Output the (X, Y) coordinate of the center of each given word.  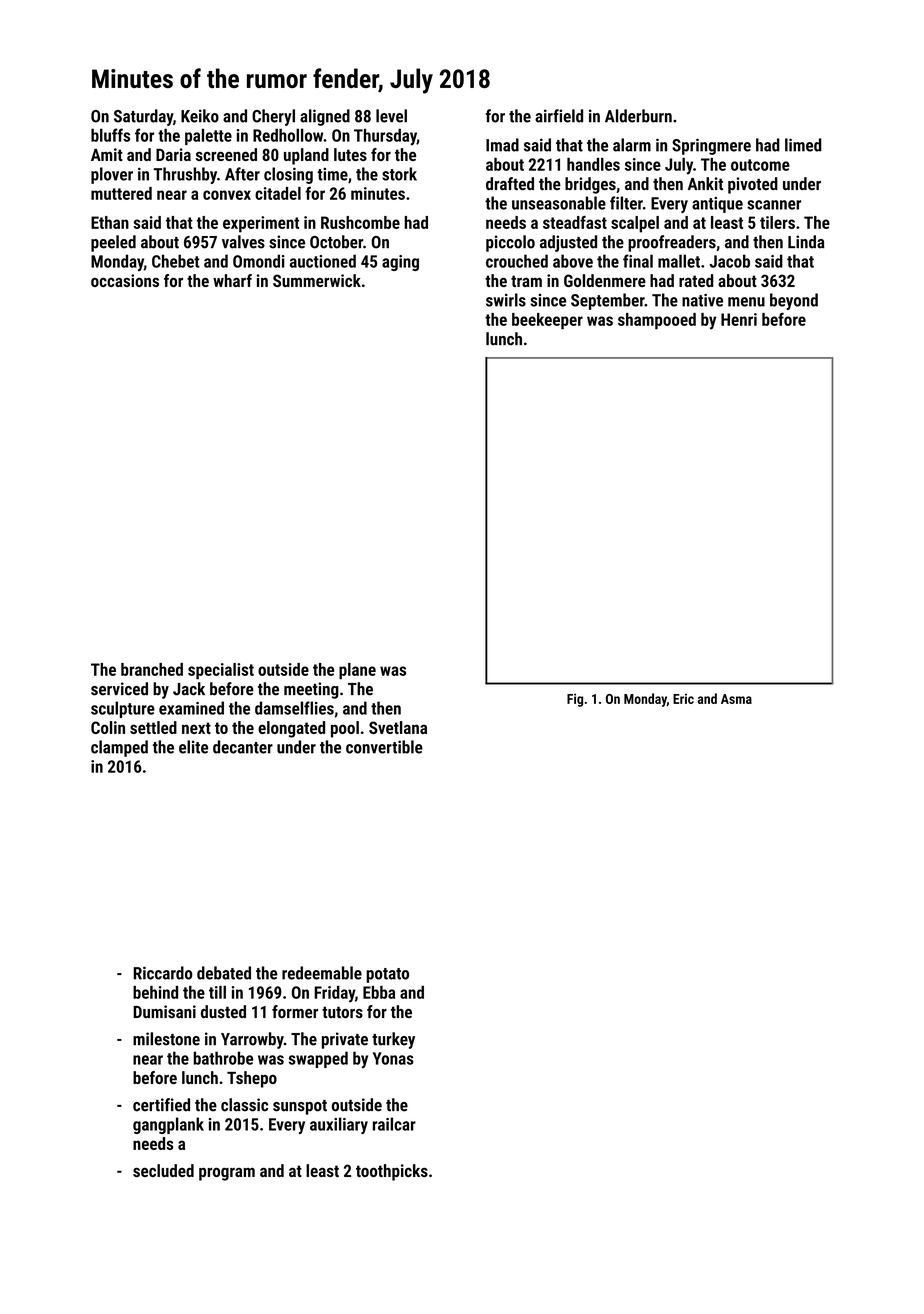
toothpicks (392, 1172)
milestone (166, 1039)
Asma (736, 699)
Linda (806, 242)
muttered (121, 193)
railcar (394, 1124)
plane (357, 671)
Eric (683, 698)
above (573, 261)
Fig (575, 700)
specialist (221, 671)
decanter (243, 747)
